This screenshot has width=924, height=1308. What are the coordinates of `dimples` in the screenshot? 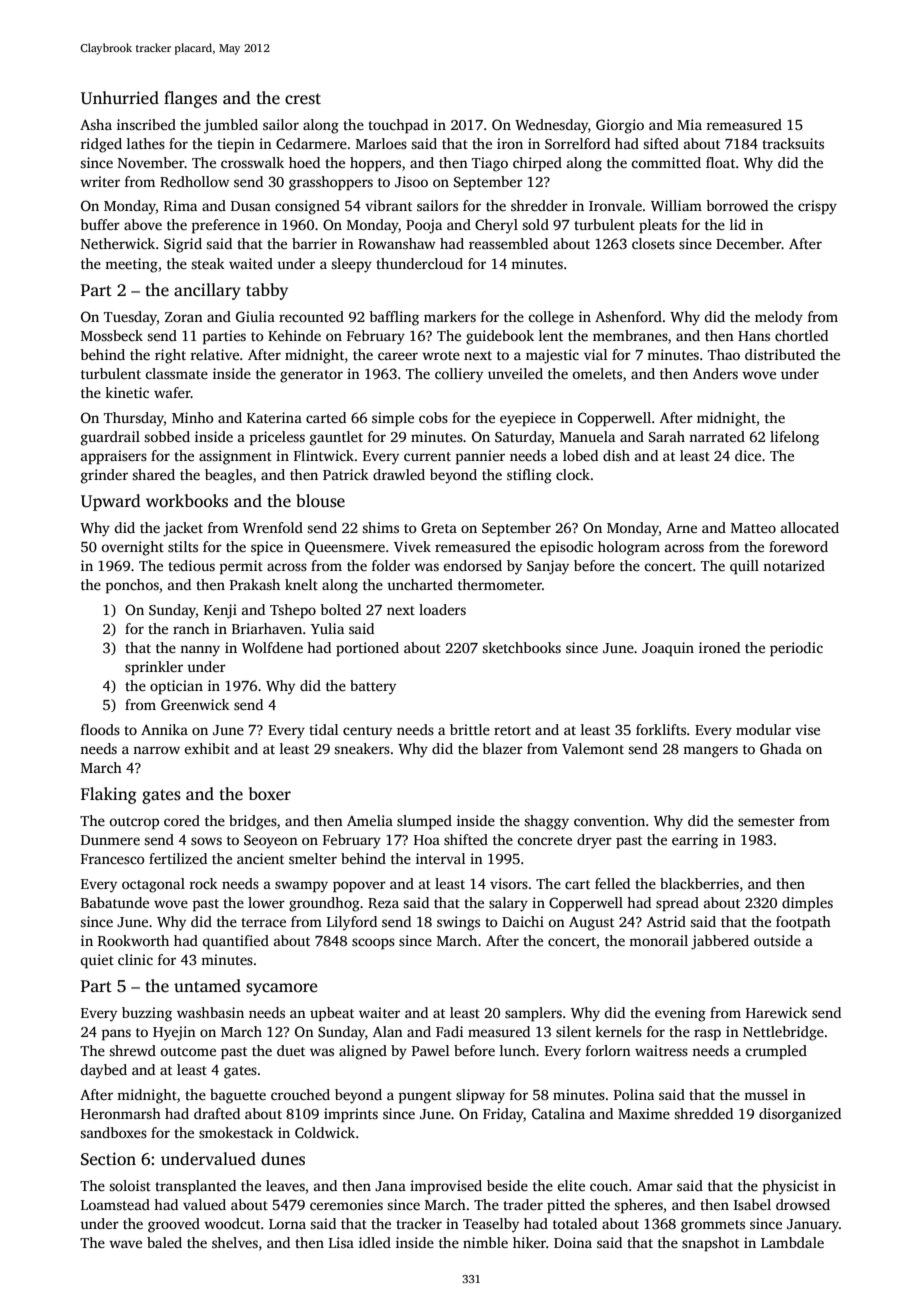 It's located at (807, 904).
